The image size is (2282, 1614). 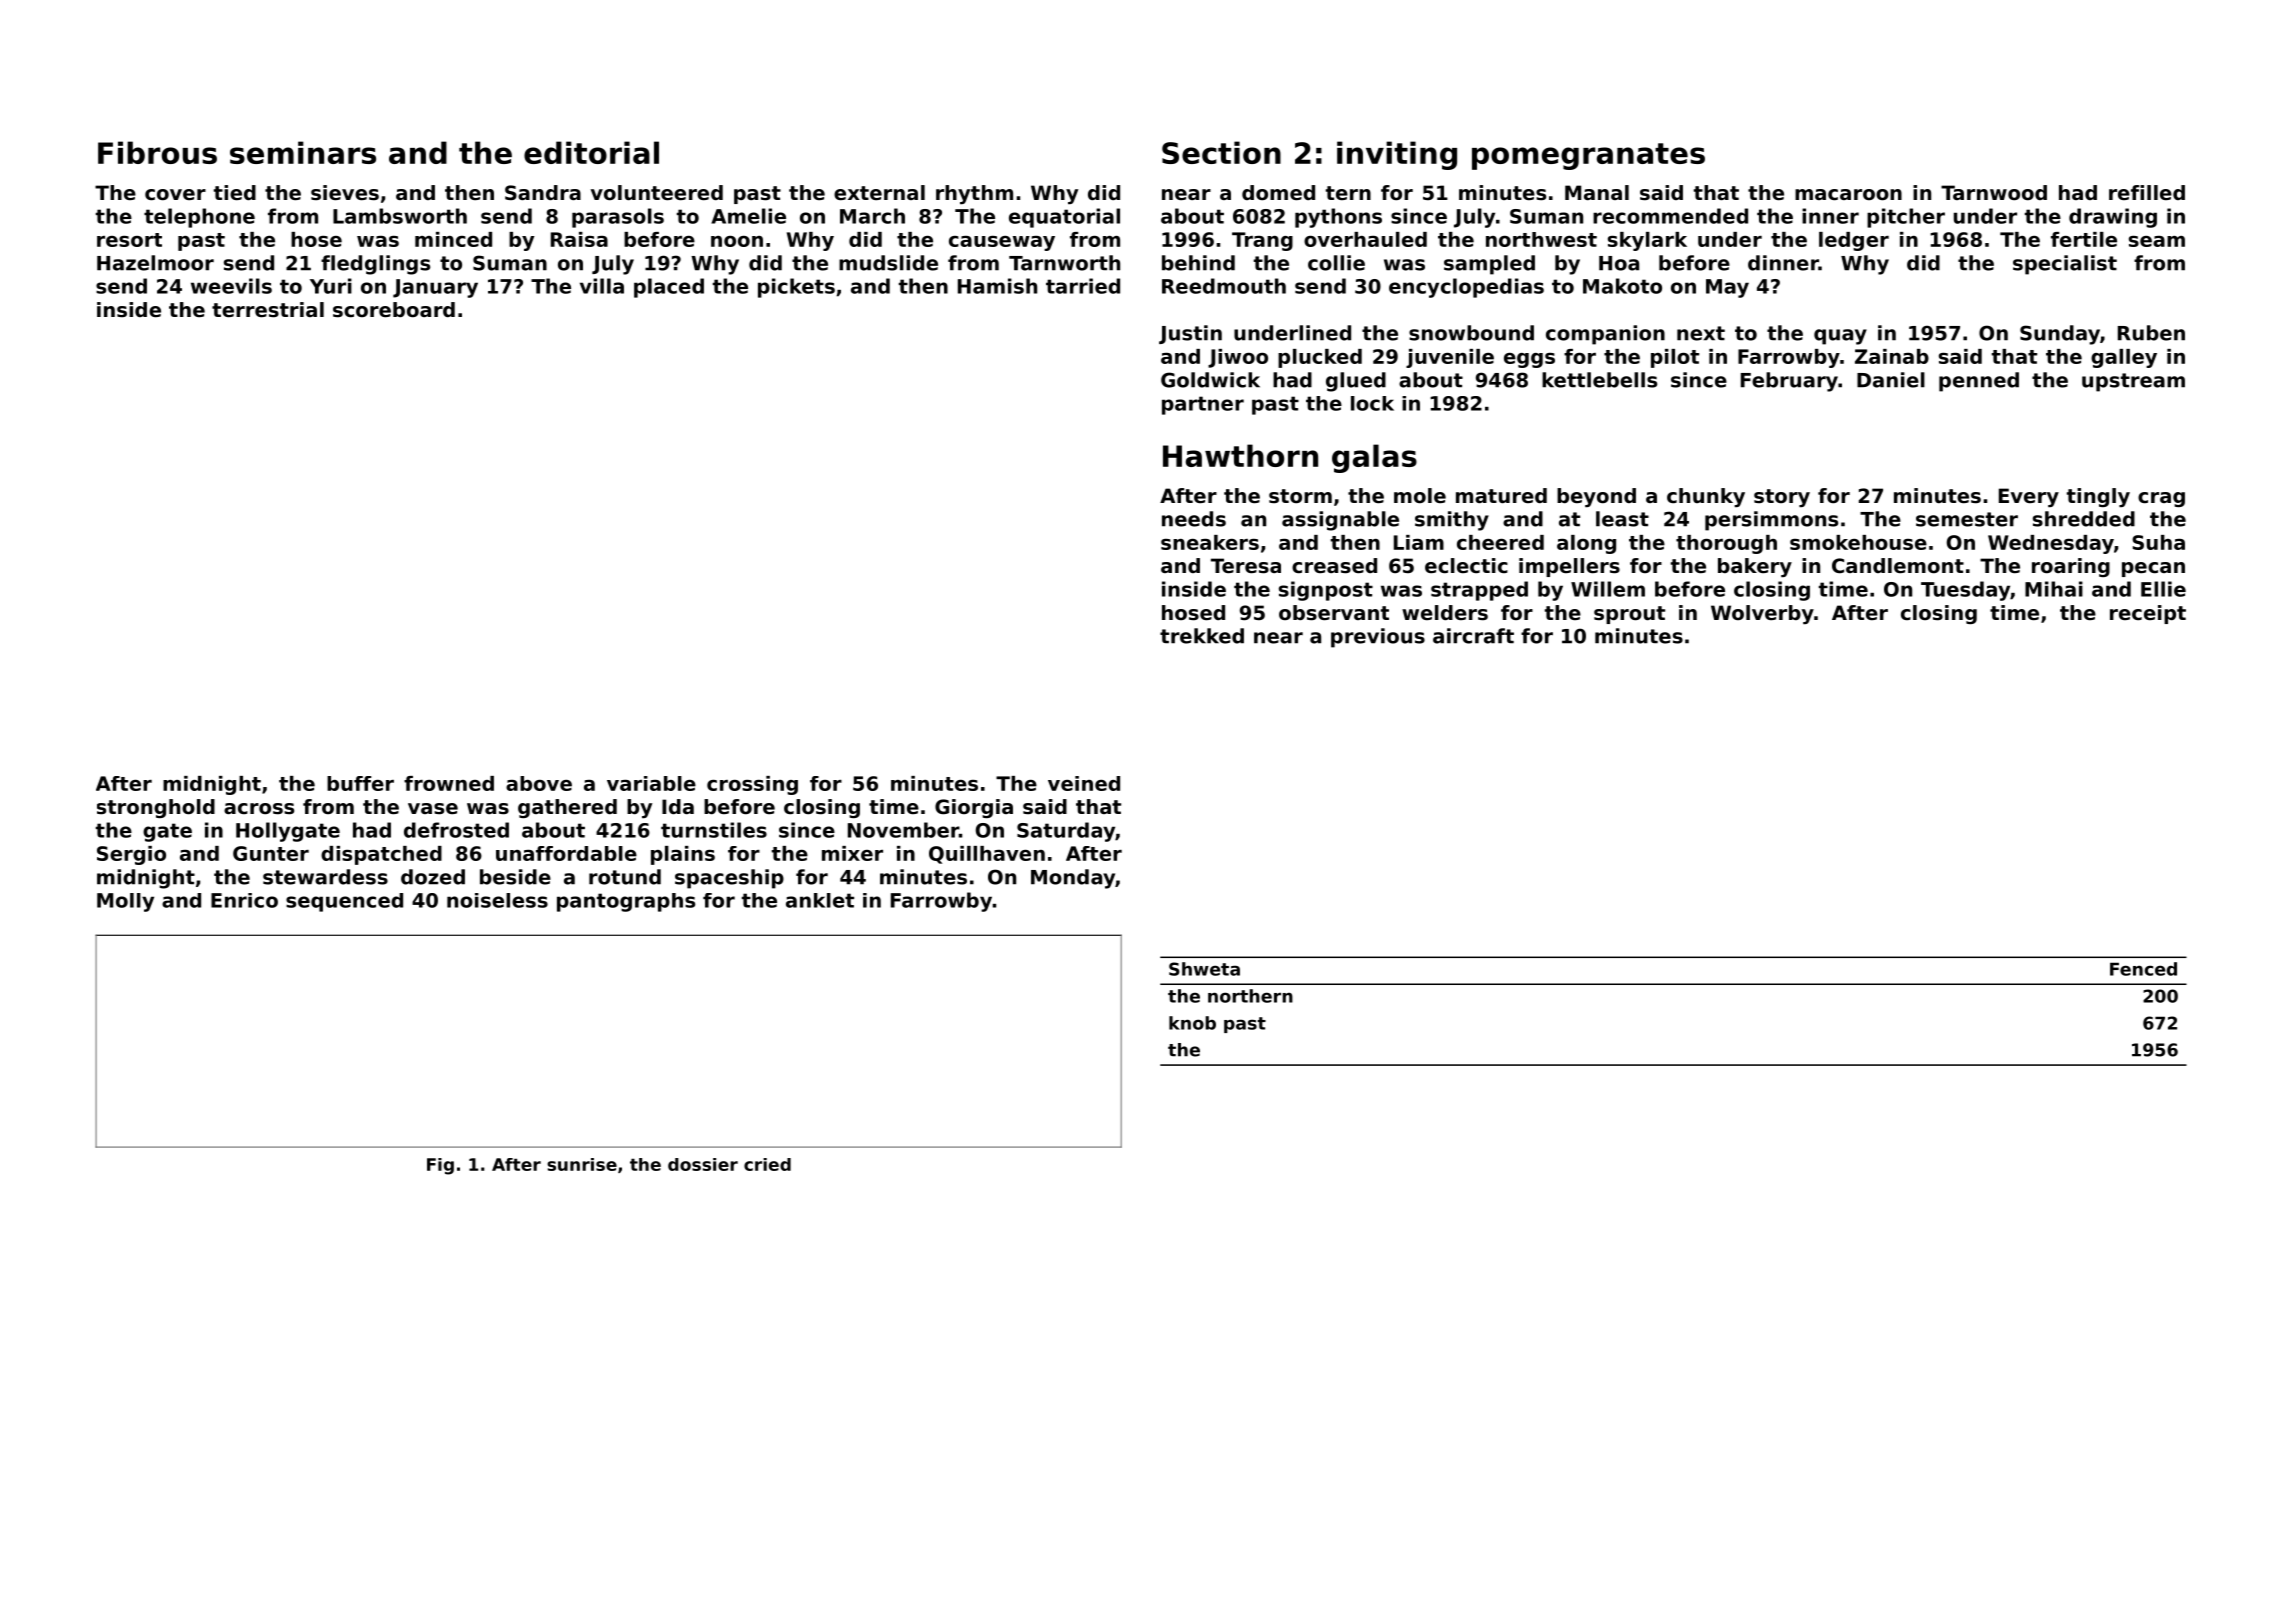 What do you see at coordinates (303, 152) in the image?
I see `seminars` at bounding box center [303, 152].
